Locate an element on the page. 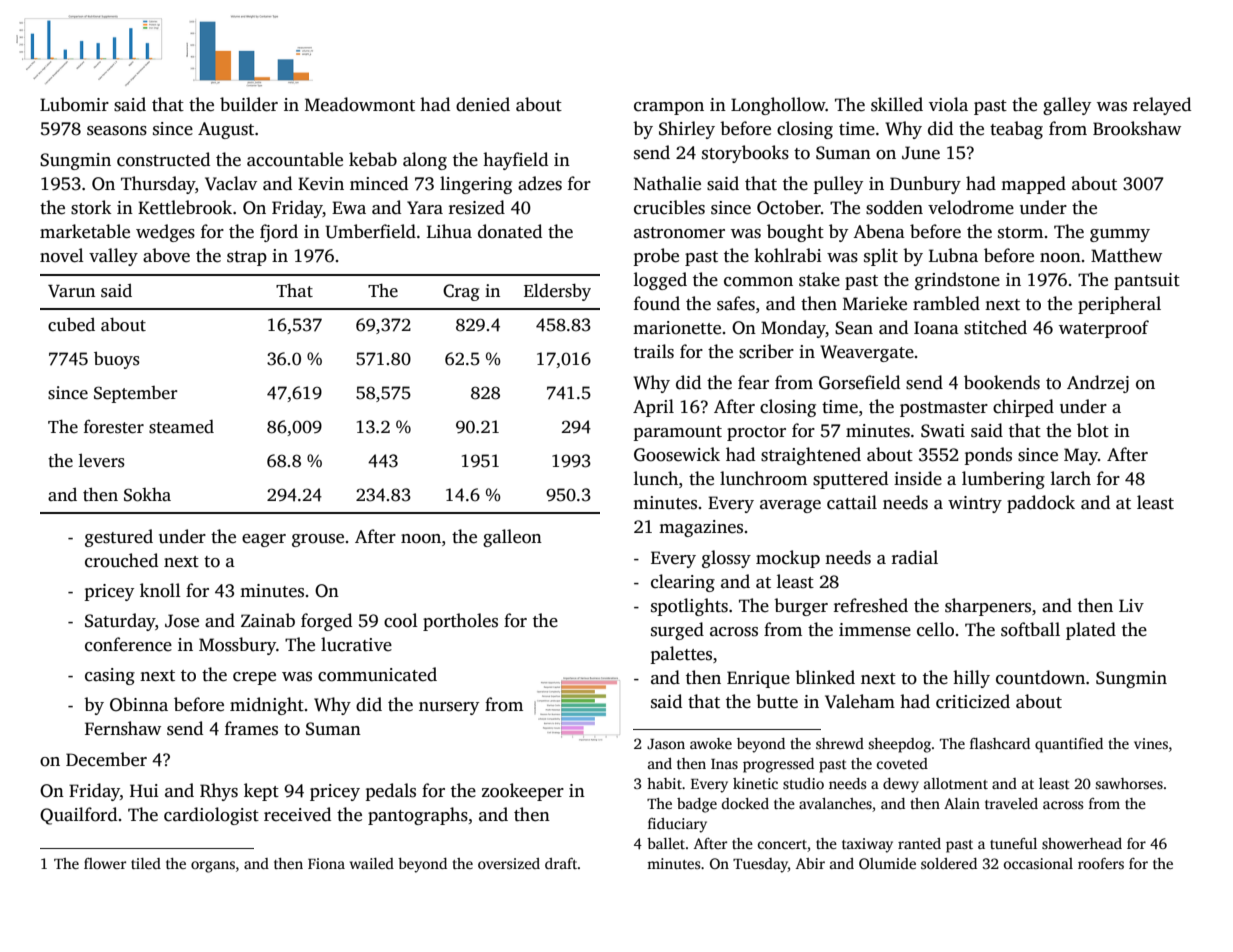 The image size is (1233, 952). plated is located at coordinates (1091, 631).
